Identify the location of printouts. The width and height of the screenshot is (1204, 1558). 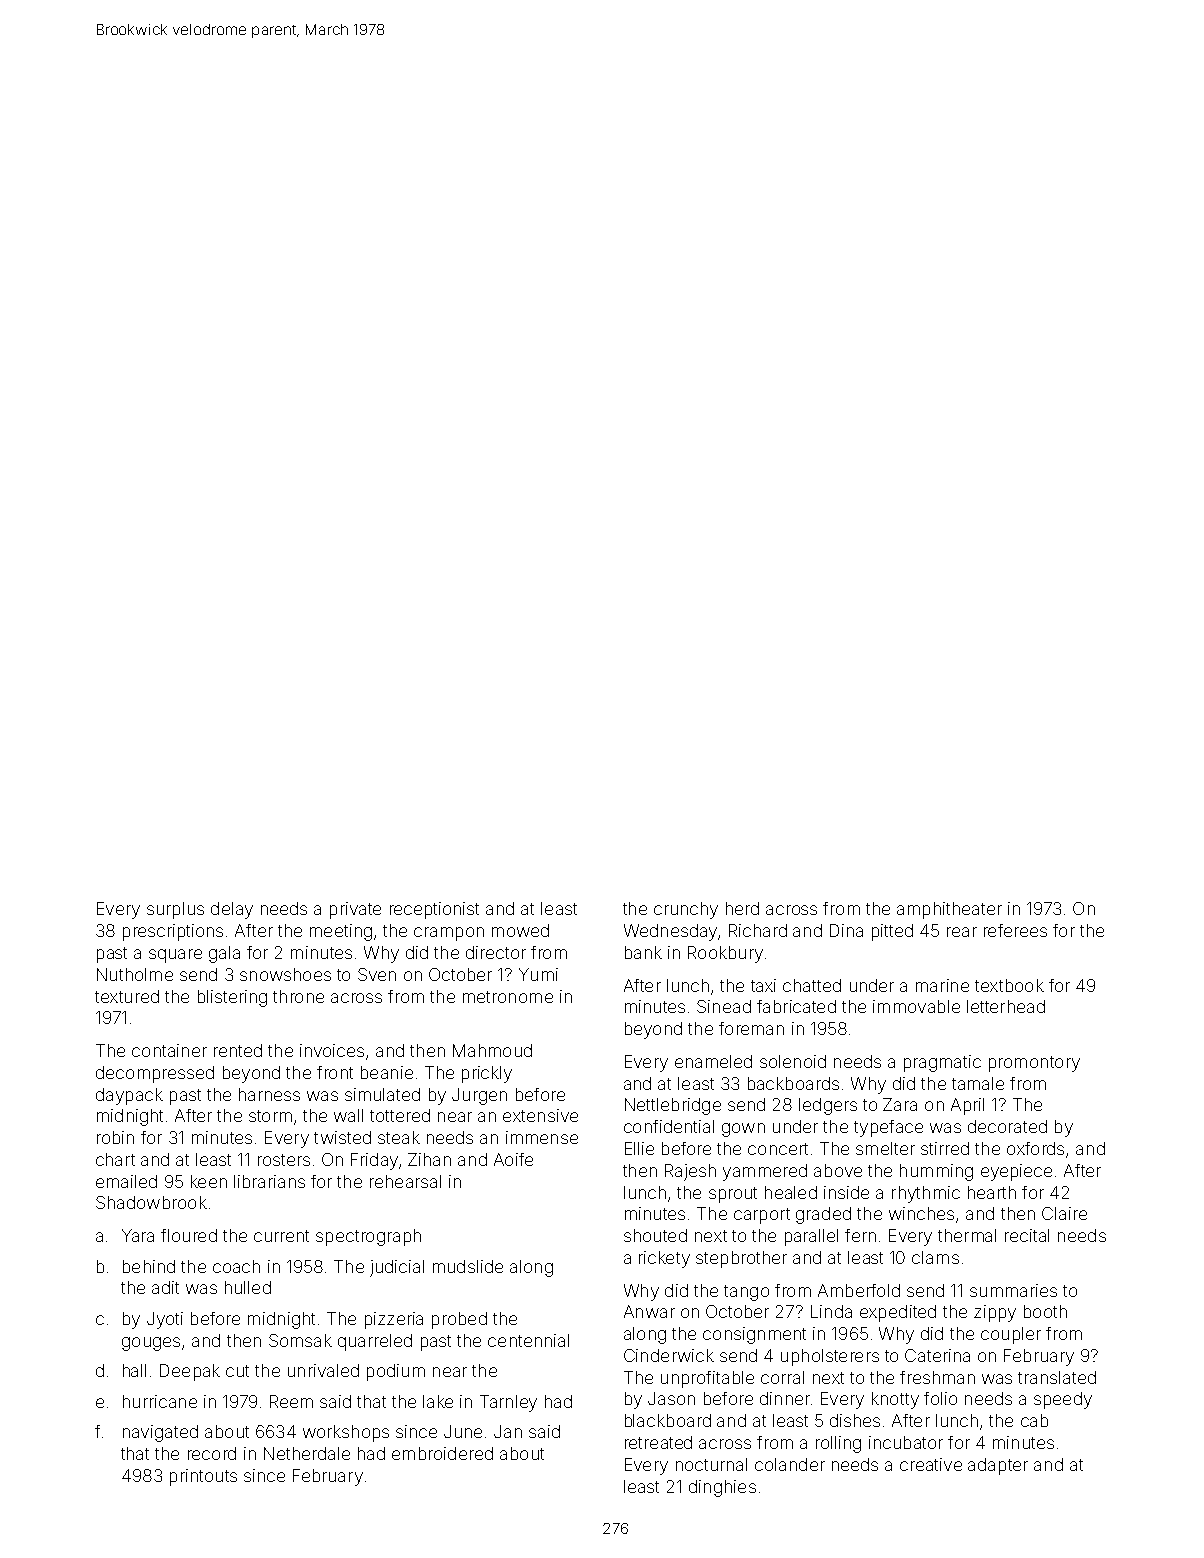
(203, 1477).
